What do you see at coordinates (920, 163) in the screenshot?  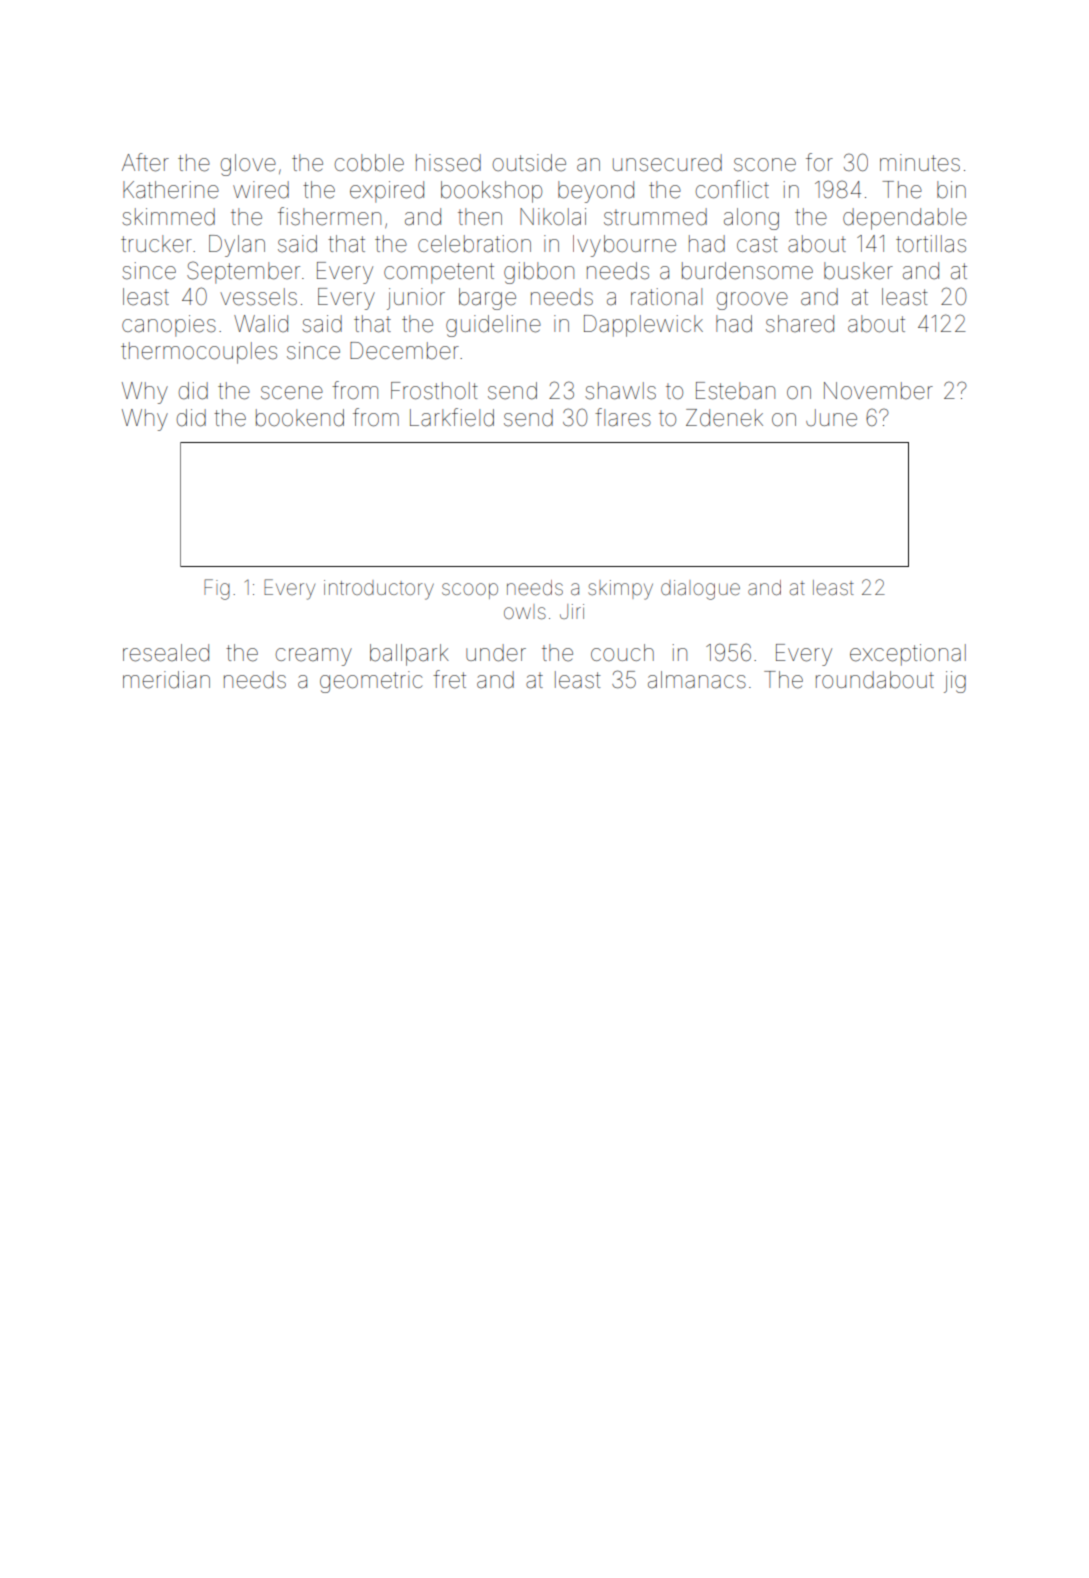 I see `minutes` at bounding box center [920, 163].
